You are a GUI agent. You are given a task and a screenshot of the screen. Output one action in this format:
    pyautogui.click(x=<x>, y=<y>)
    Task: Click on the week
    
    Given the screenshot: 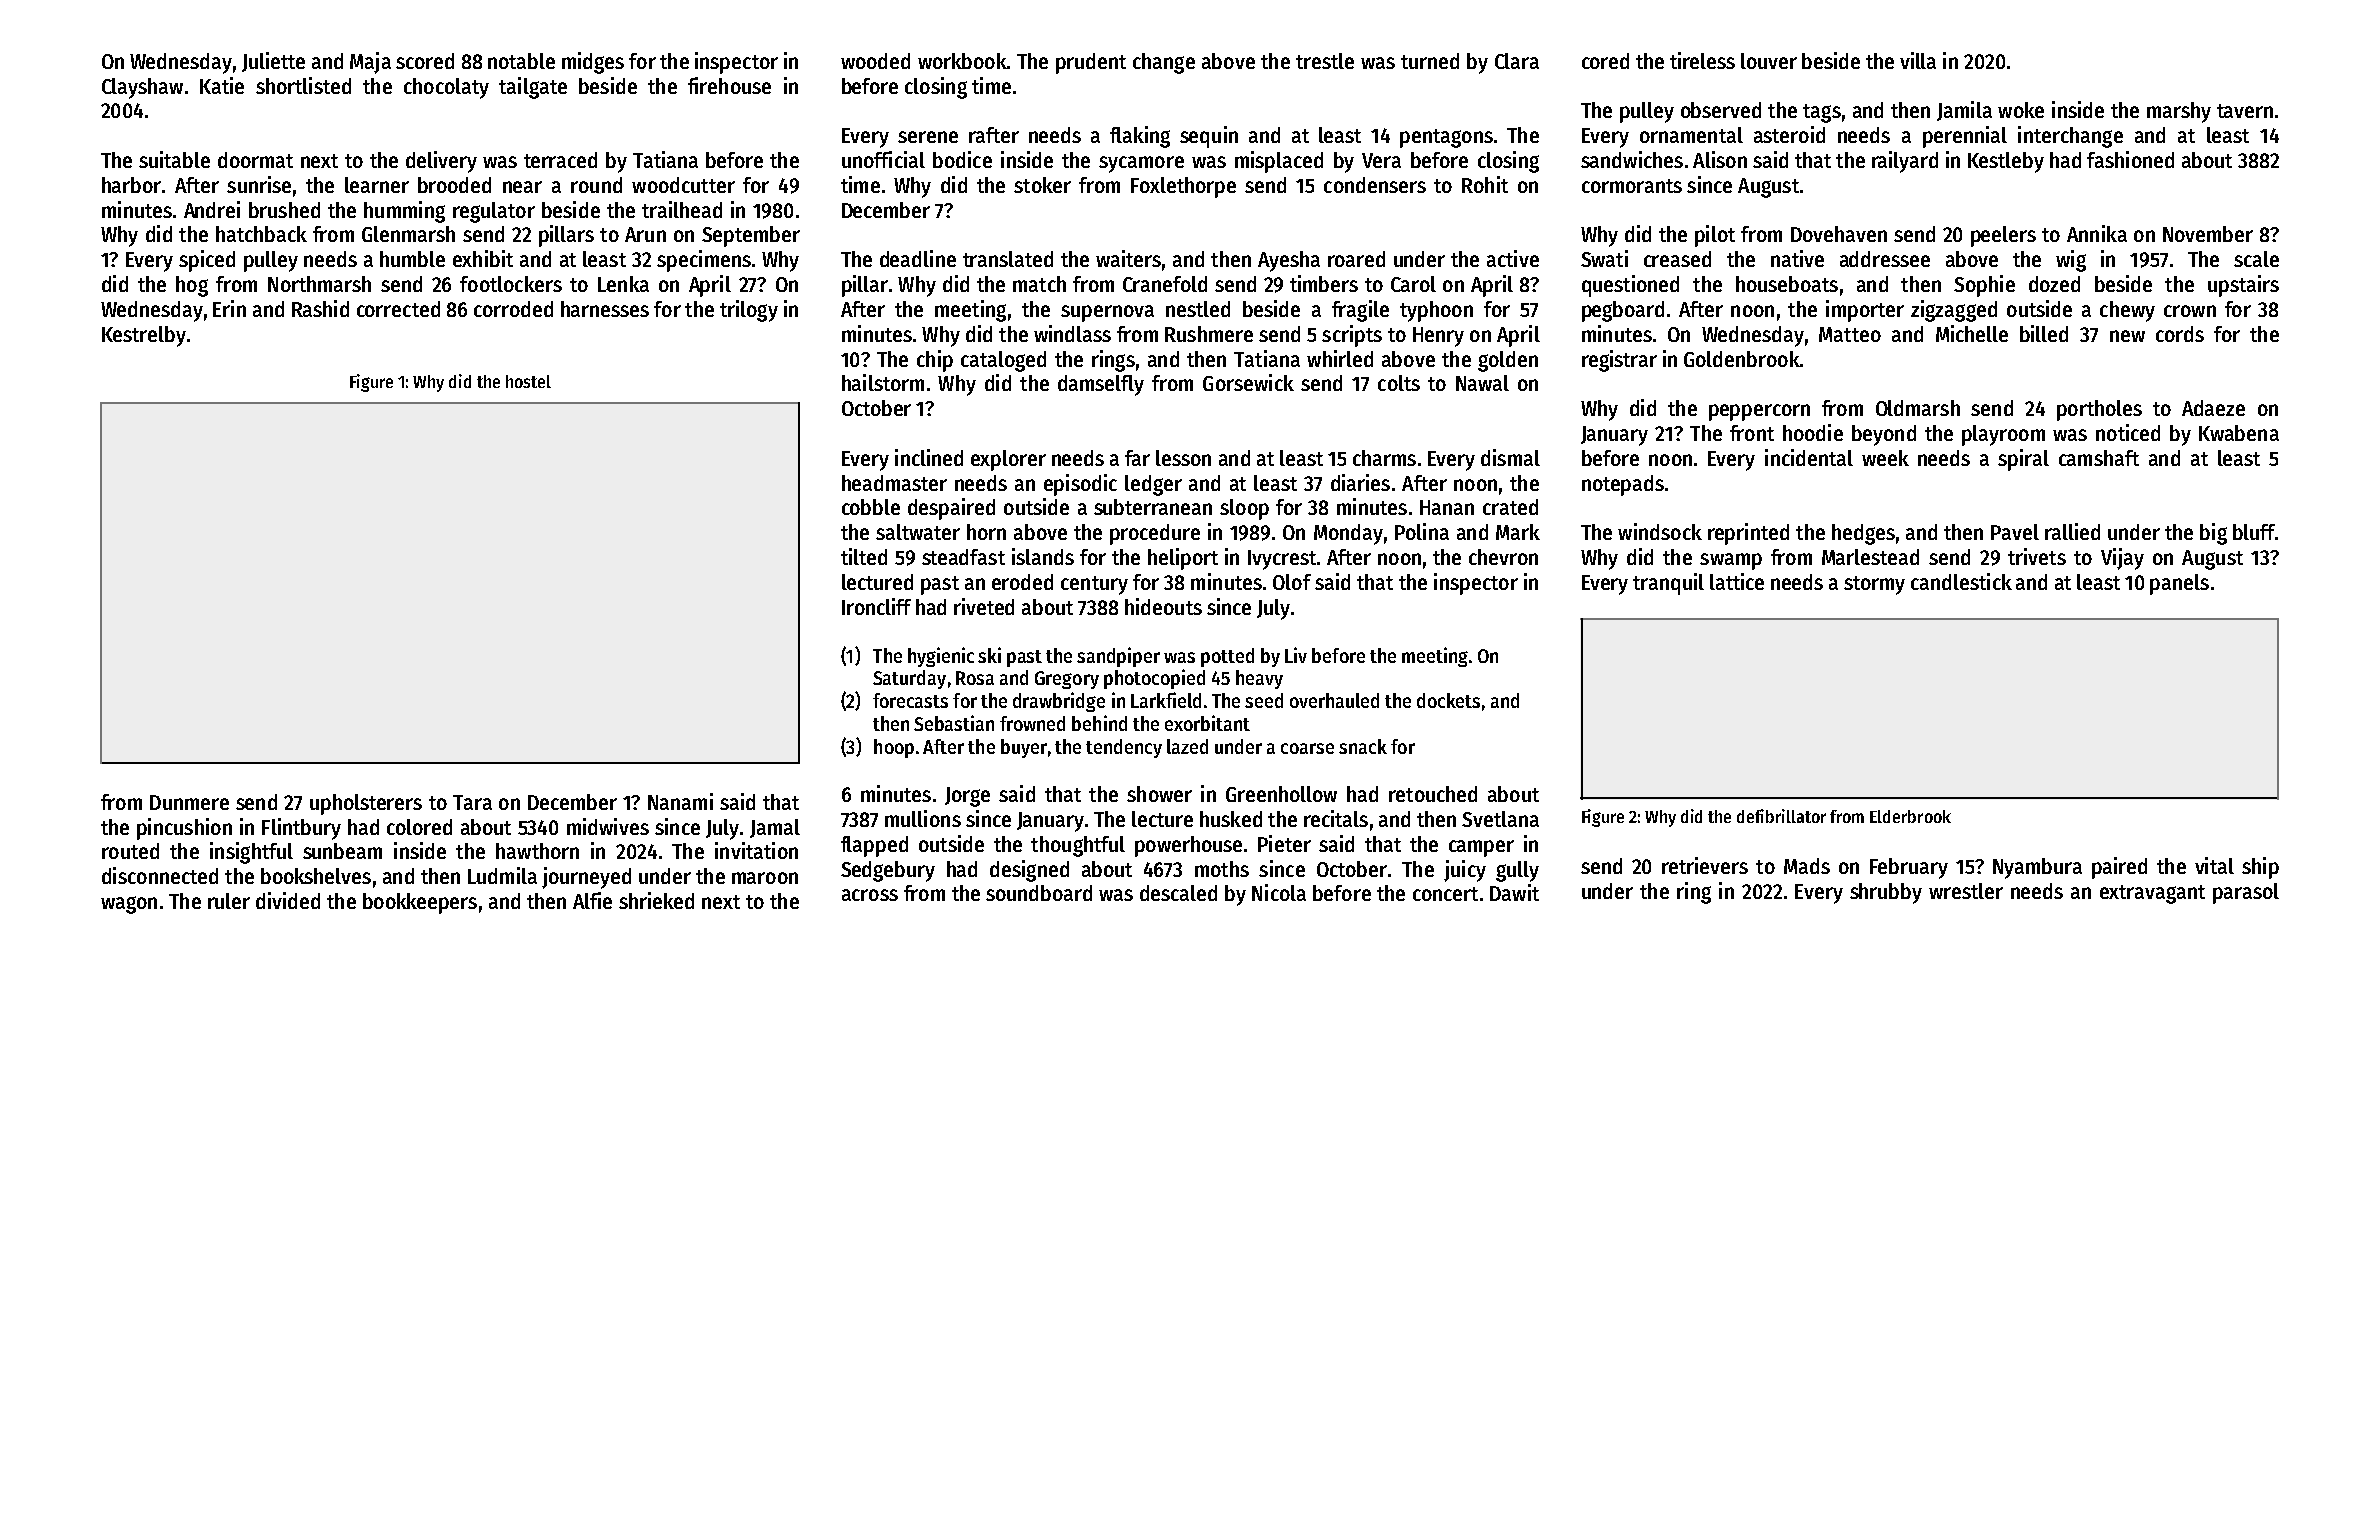 What is the action you would take?
    pyautogui.click(x=1885, y=458)
